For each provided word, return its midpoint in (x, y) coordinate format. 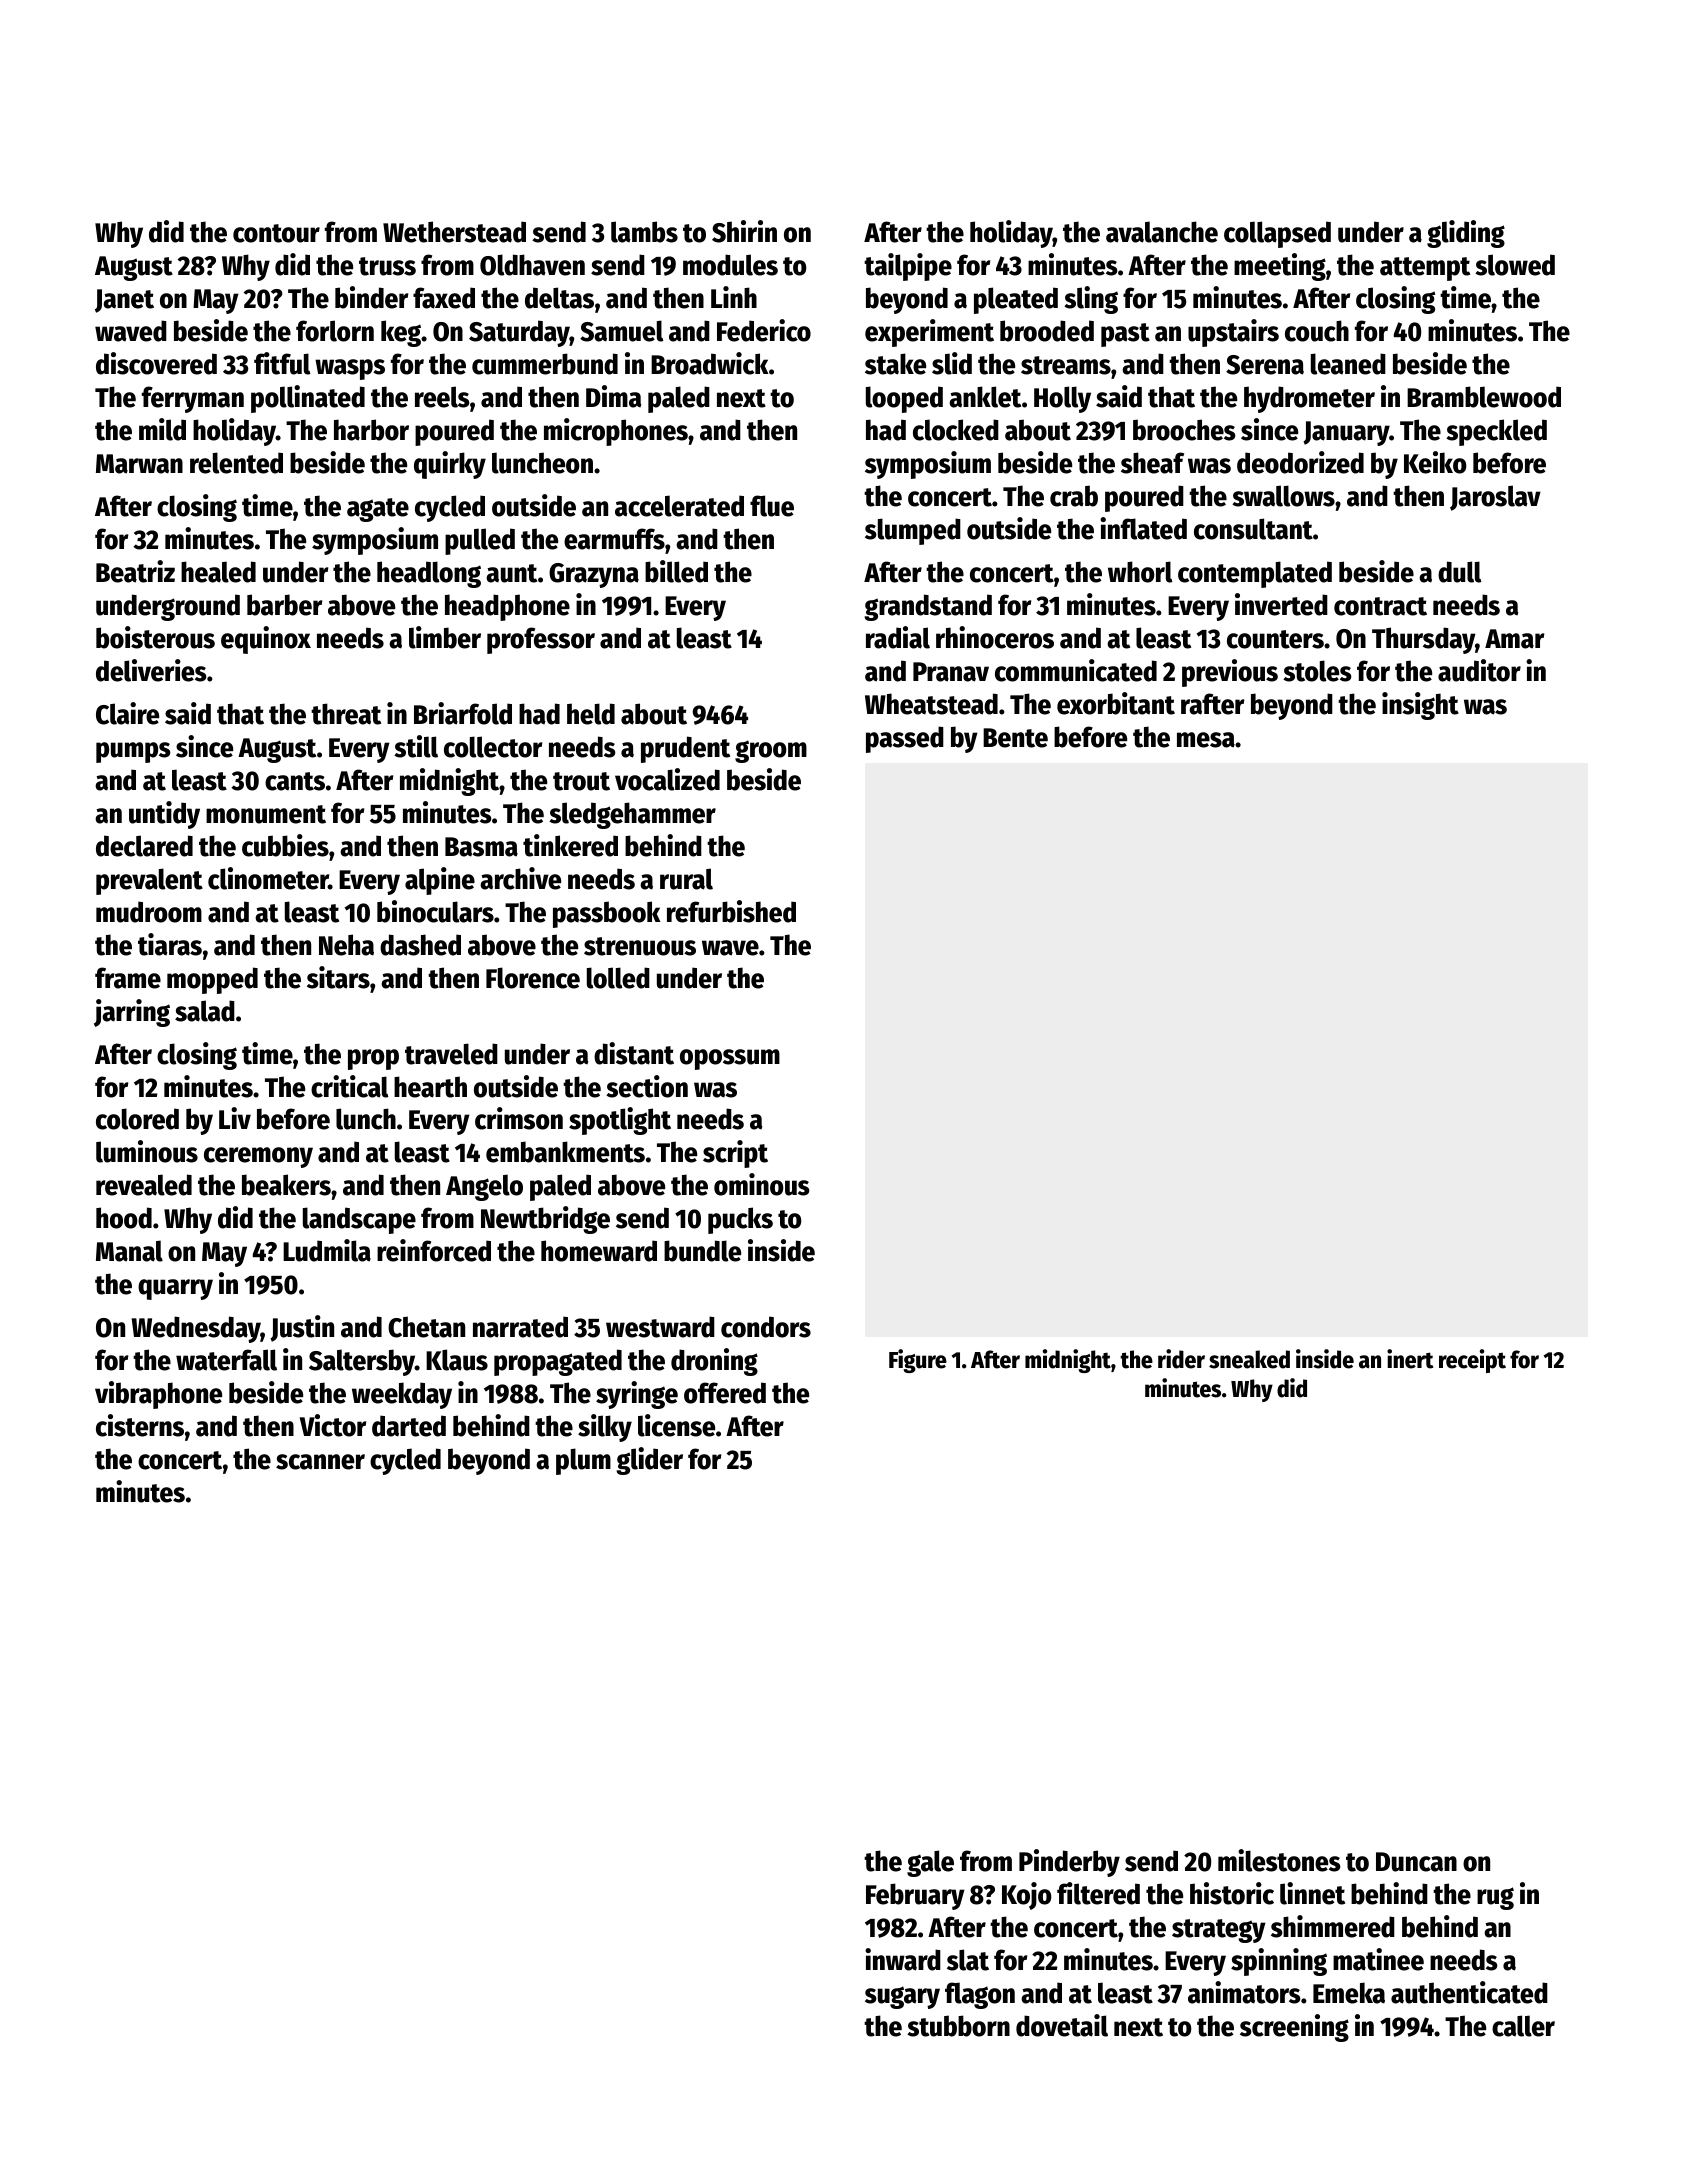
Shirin (744, 231)
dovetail (1062, 2025)
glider (649, 1461)
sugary (902, 1997)
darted (409, 1426)
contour (276, 233)
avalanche (1162, 232)
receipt (1472, 1361)
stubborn (958, 2026)
